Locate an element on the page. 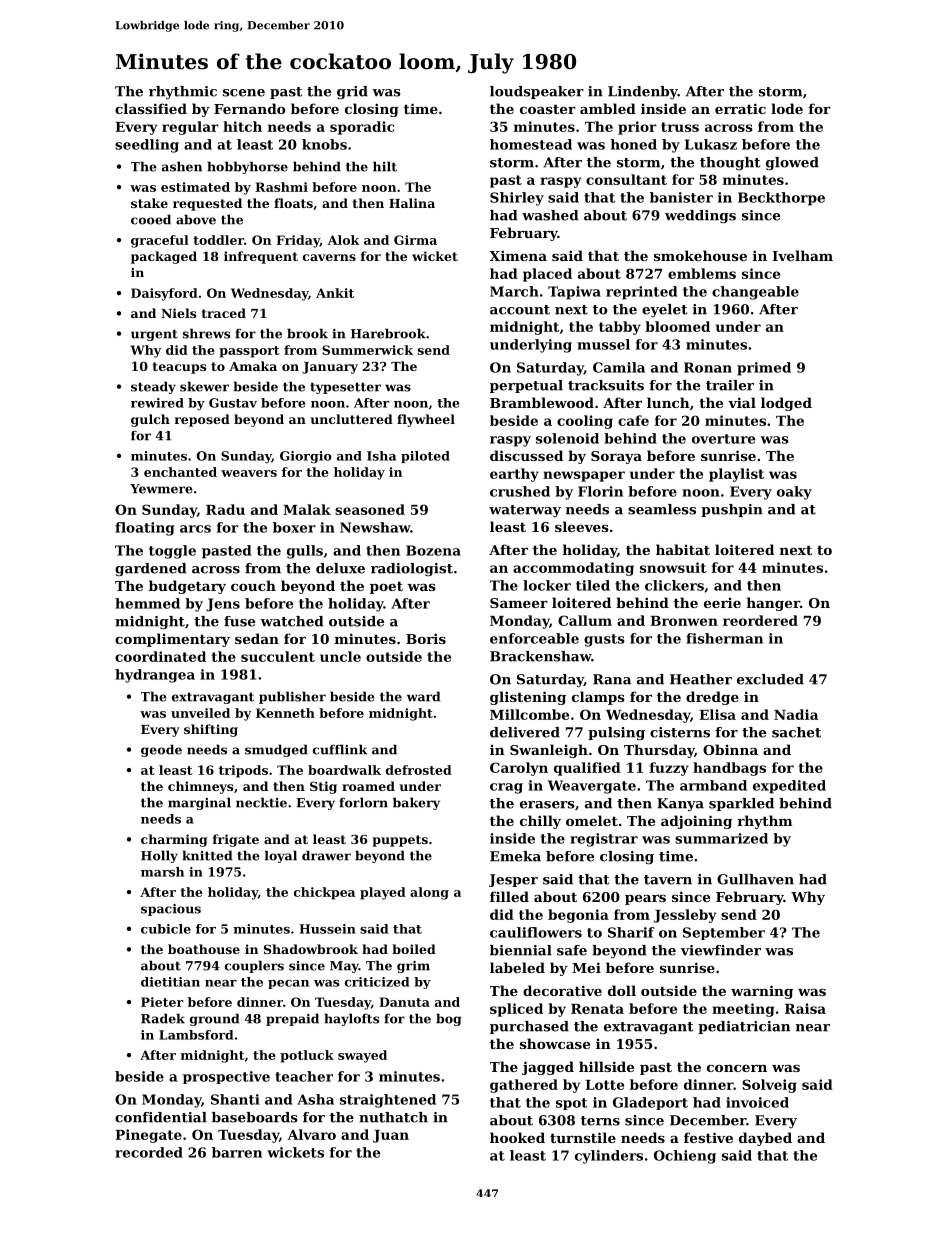 The height and width of the image is (1233, 952). sachet is located at coordinates (796, 732).
